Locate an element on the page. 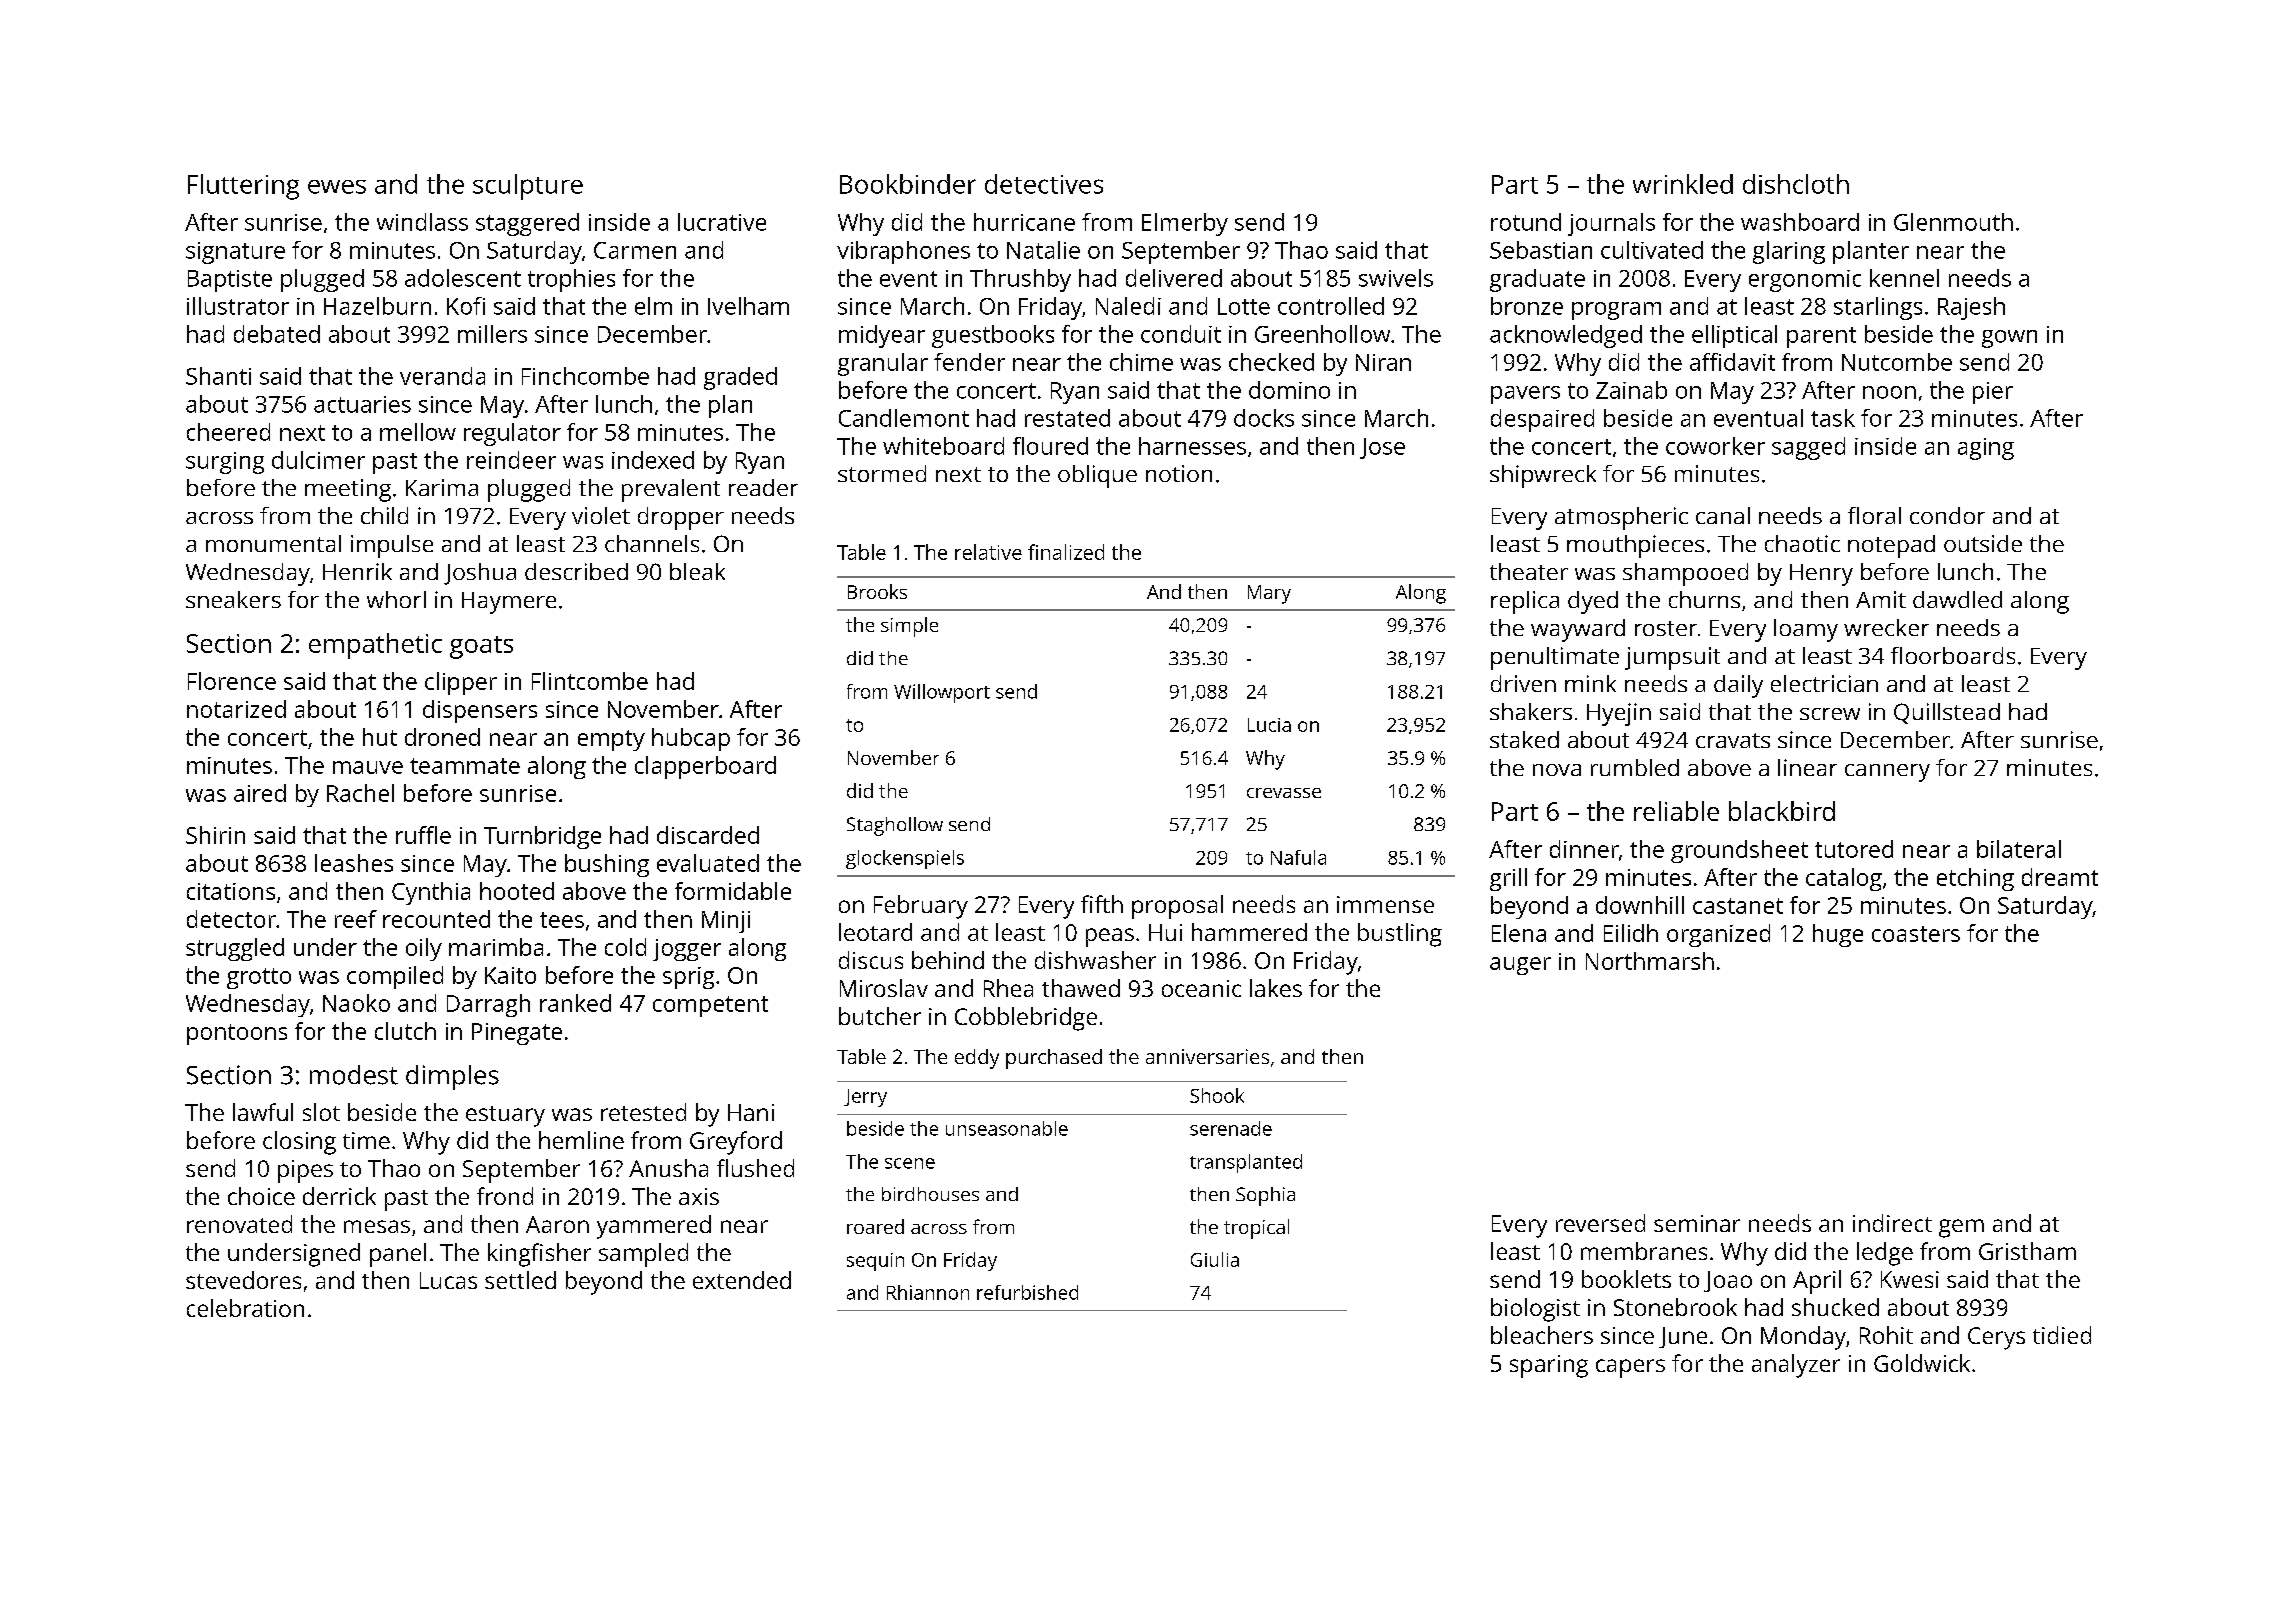 This document has height=1620, width=2292. Lucia is located at coordinates (1269, 725).
